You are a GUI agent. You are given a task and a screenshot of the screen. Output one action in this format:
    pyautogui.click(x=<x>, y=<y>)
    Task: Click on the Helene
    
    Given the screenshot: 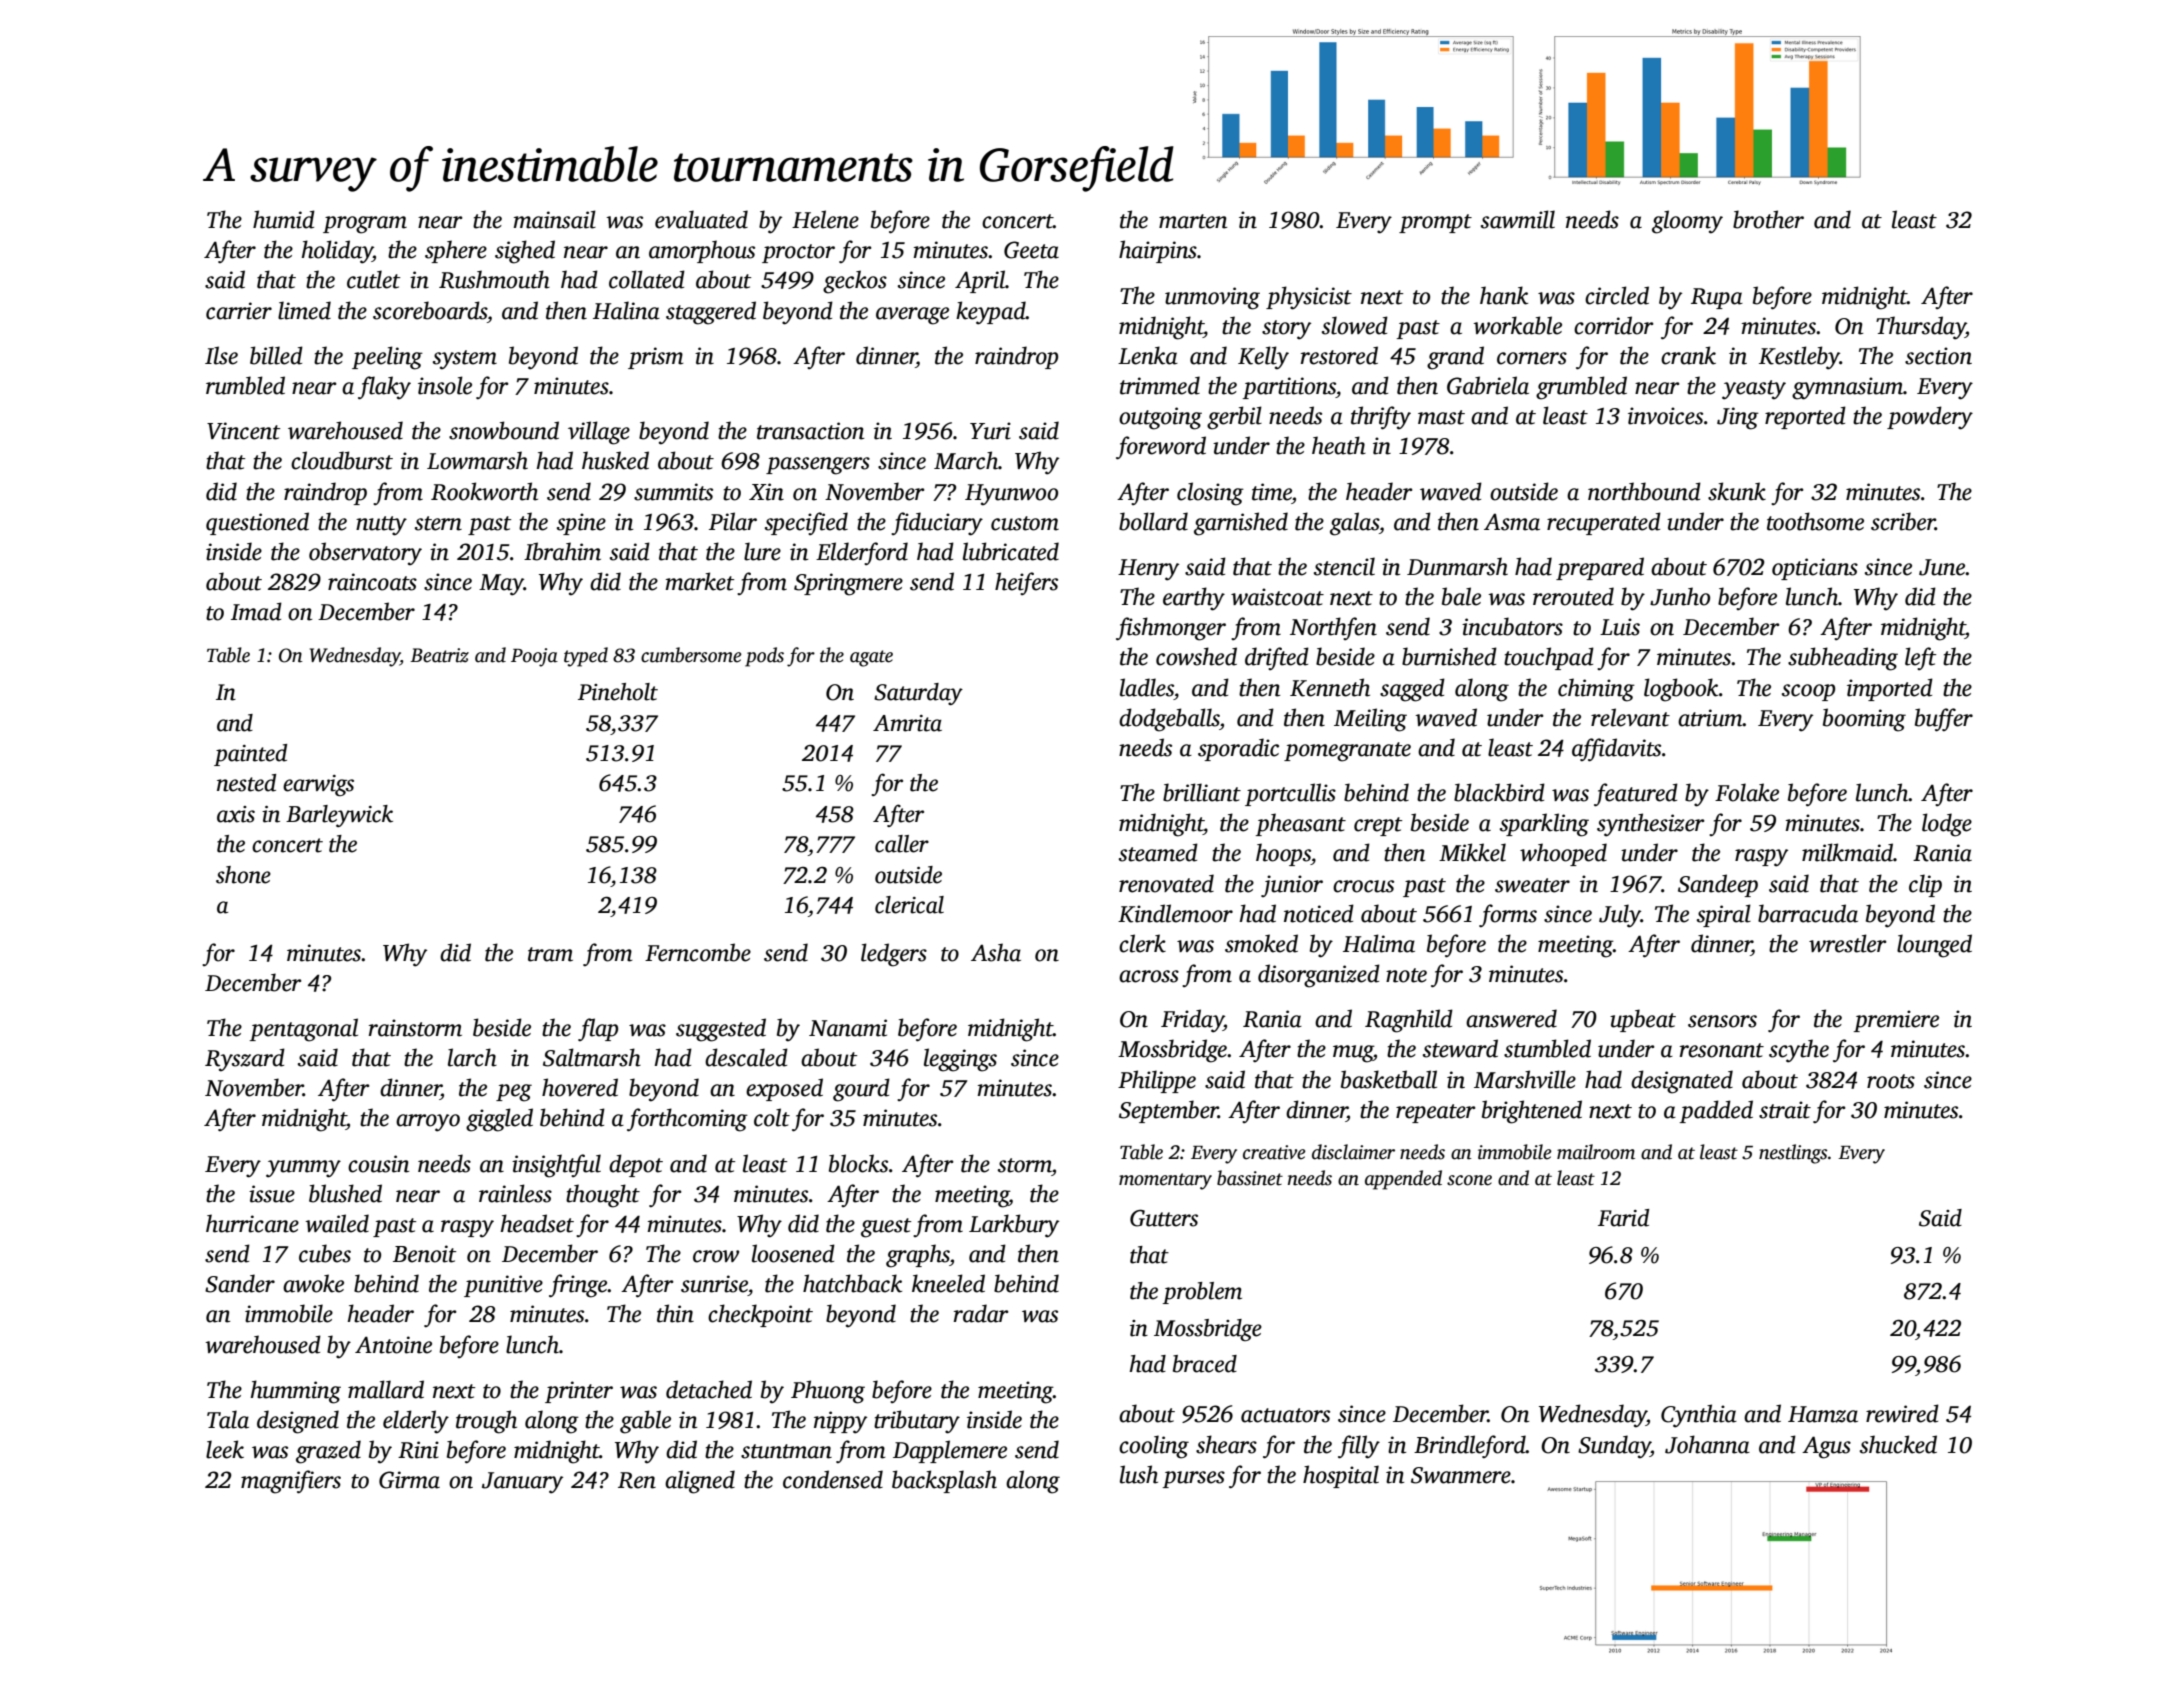 What is the action you would take?
    pyautogui.click(x=825, y=219)
